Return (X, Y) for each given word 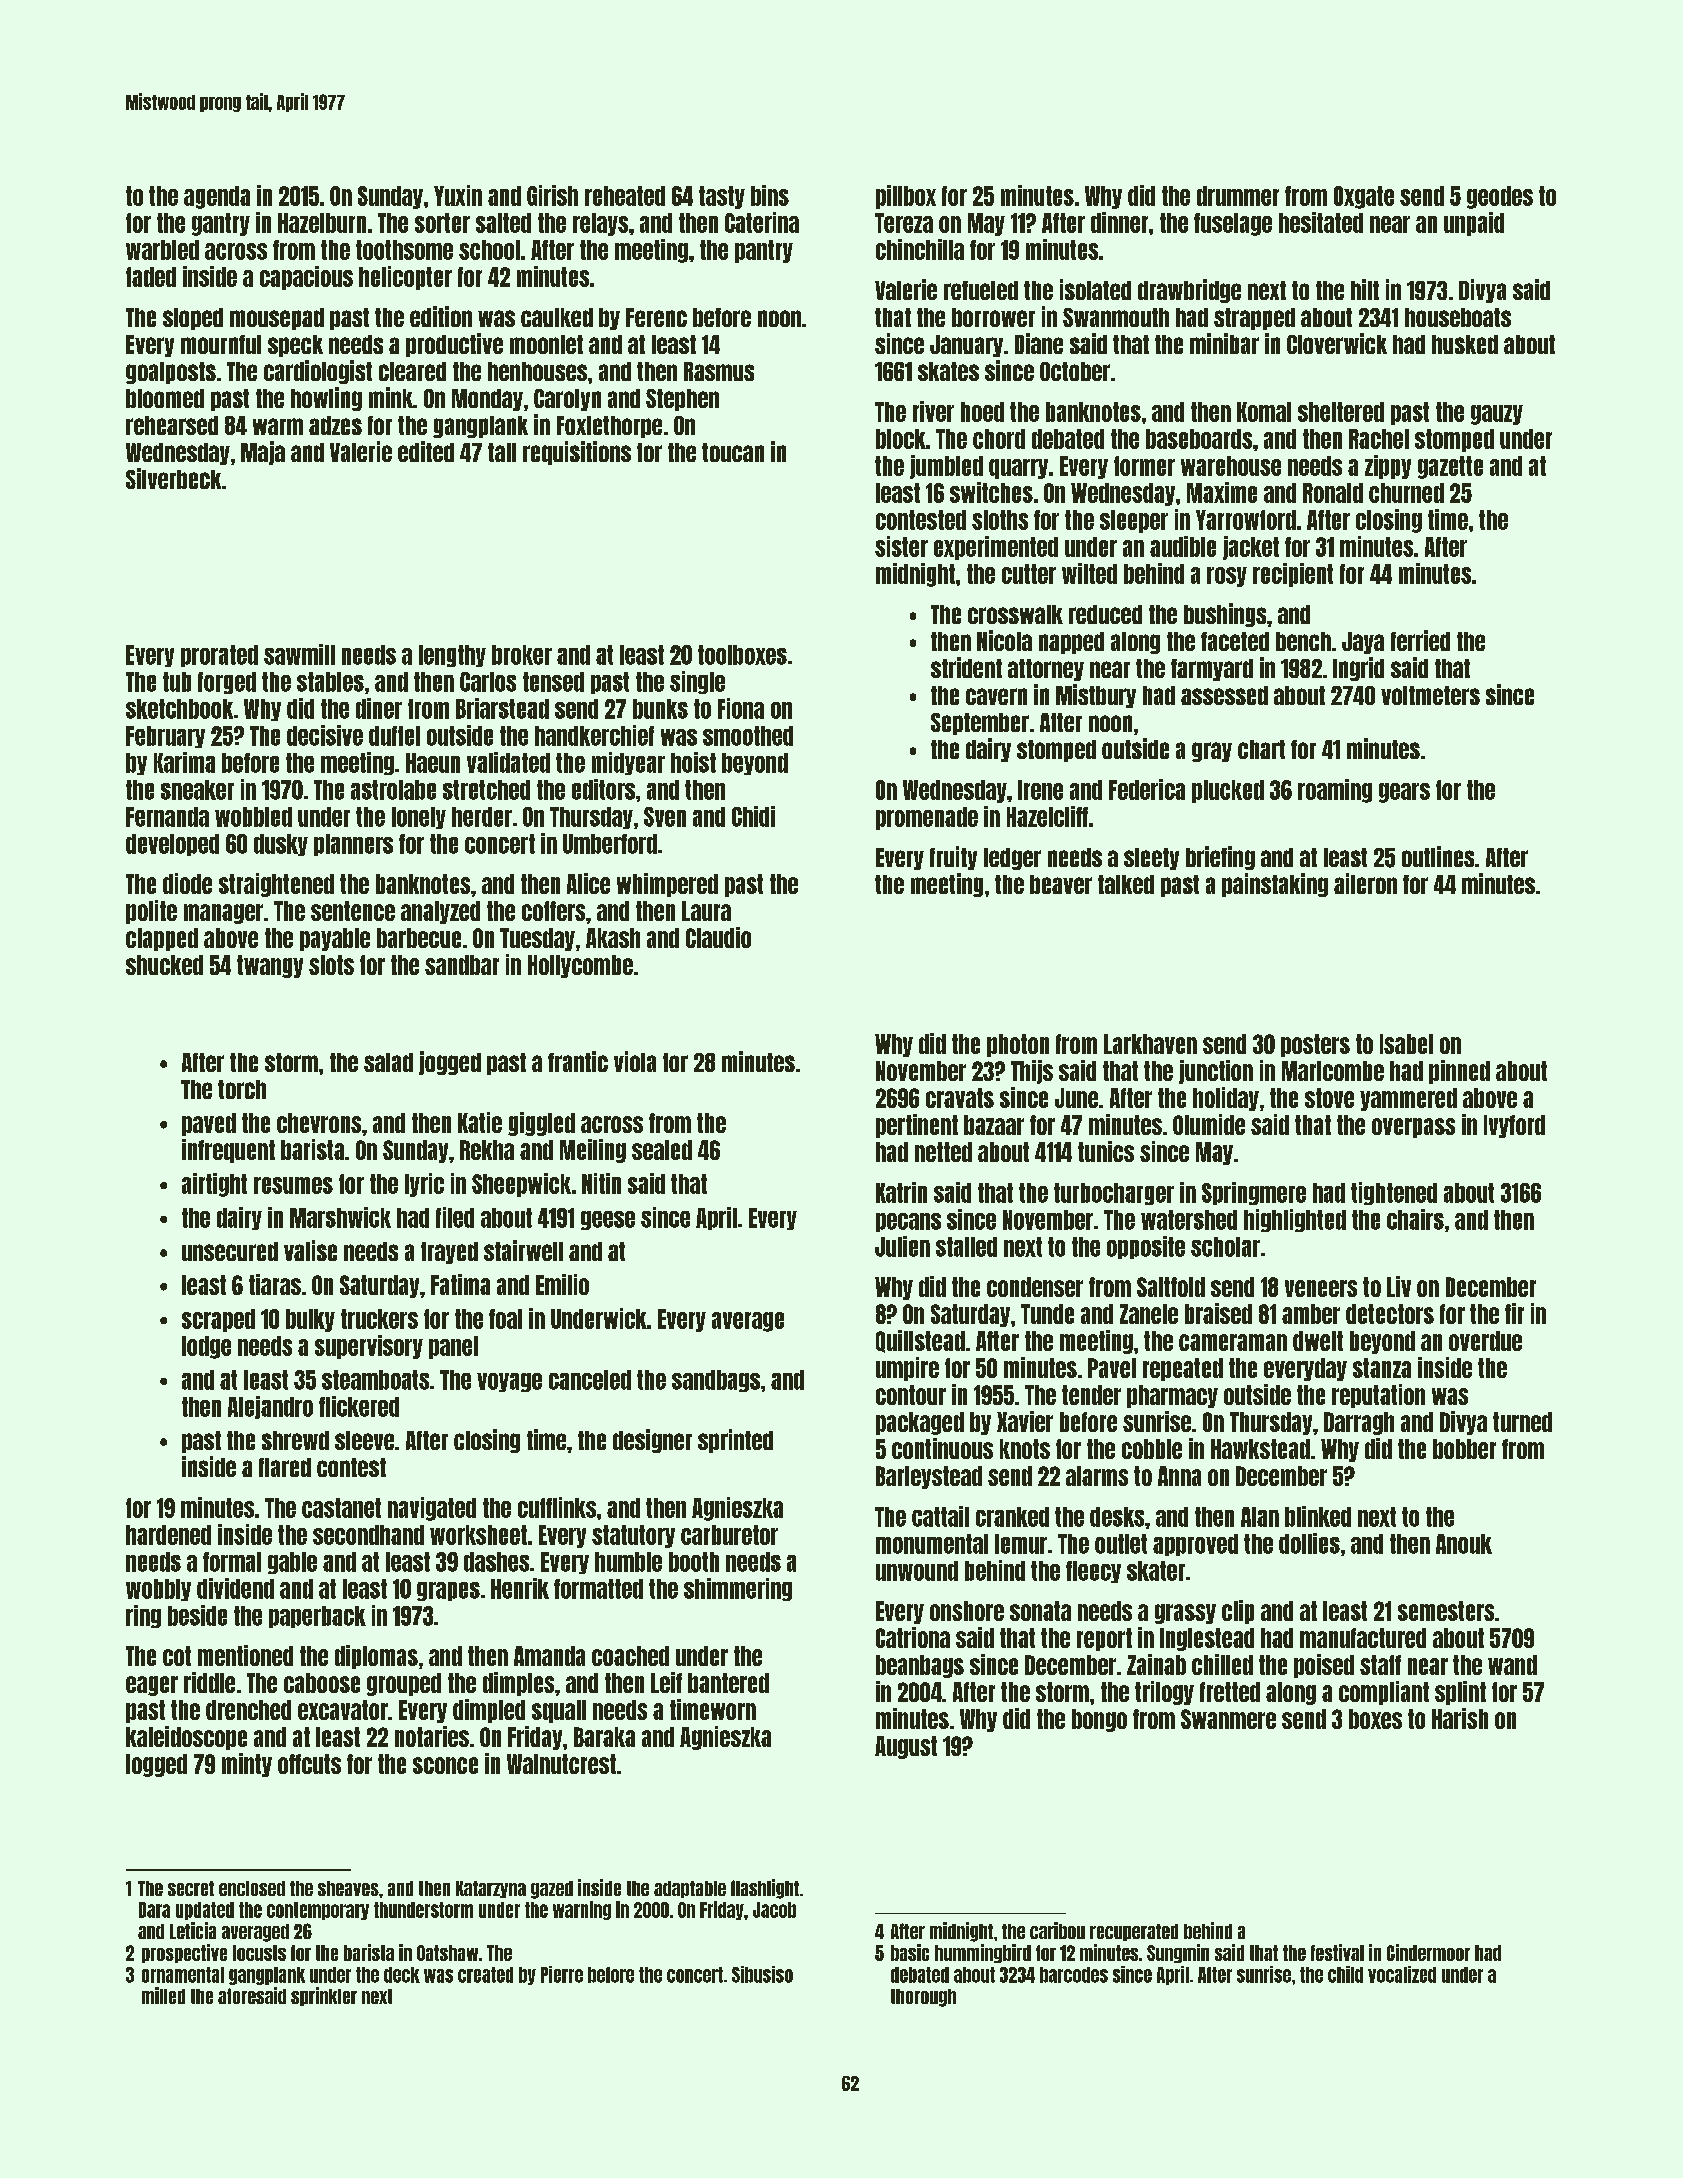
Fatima (460, 1284)
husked (1465, 344)
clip (1238, 1612)
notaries (432, 1736)
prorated (219, 656)
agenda (217, 197)
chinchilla (920, 249)
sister (901, 546)
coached (630, 1656)
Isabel (1406, 1044)
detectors (1390, 1314)
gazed (552, 1890)
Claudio (718, 937)
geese (608, 1220)
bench (1303, 641)
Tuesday (537, 939)
